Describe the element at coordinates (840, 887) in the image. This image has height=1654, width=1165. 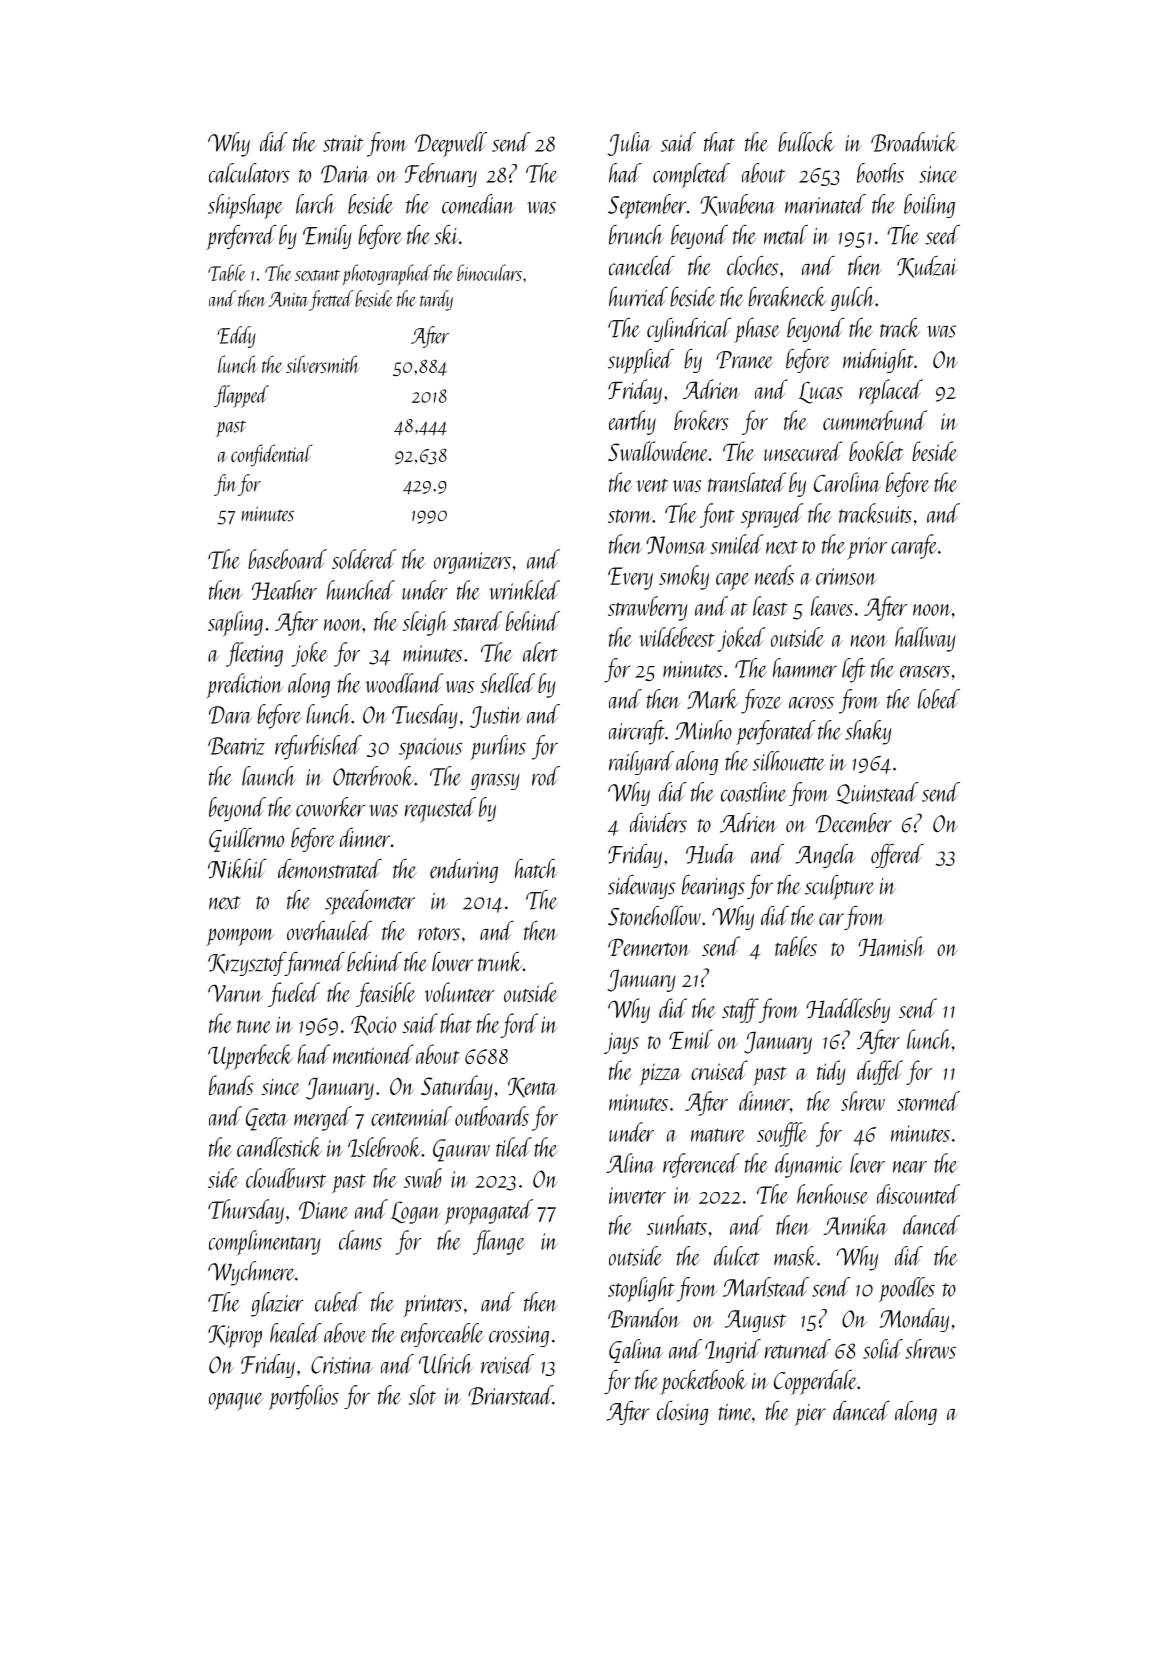
I see `sculpture` at that location.
